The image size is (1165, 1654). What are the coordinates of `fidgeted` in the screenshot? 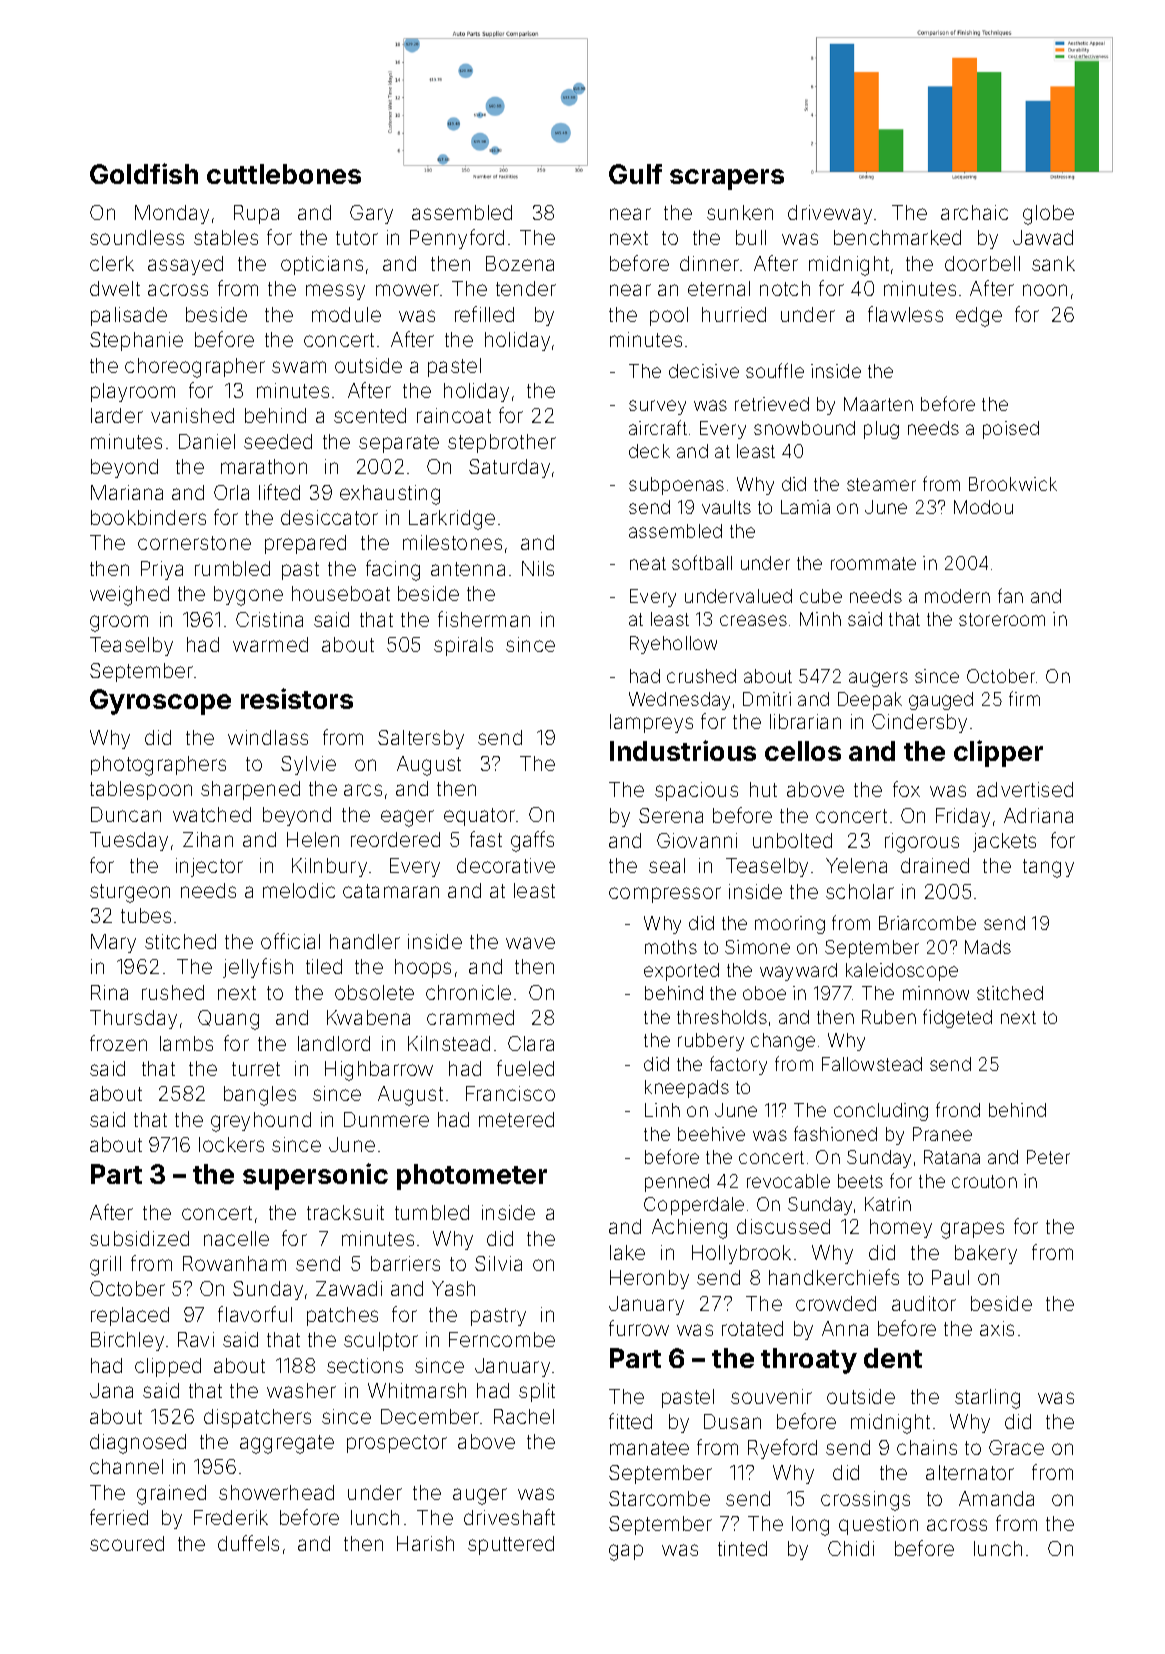 It's located at (957, 1018).
